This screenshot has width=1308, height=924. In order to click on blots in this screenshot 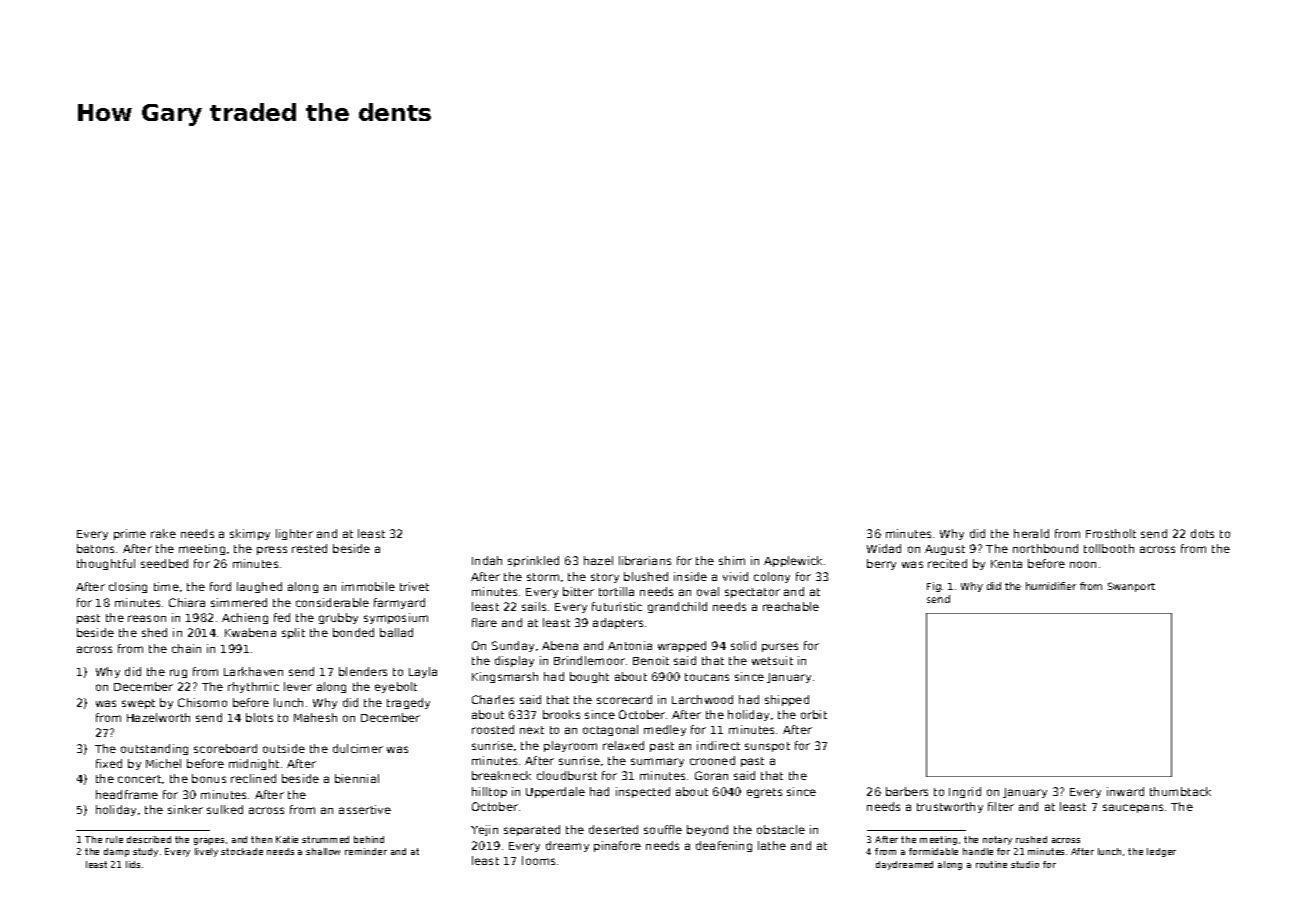, I will do `click(259, 717)`.
